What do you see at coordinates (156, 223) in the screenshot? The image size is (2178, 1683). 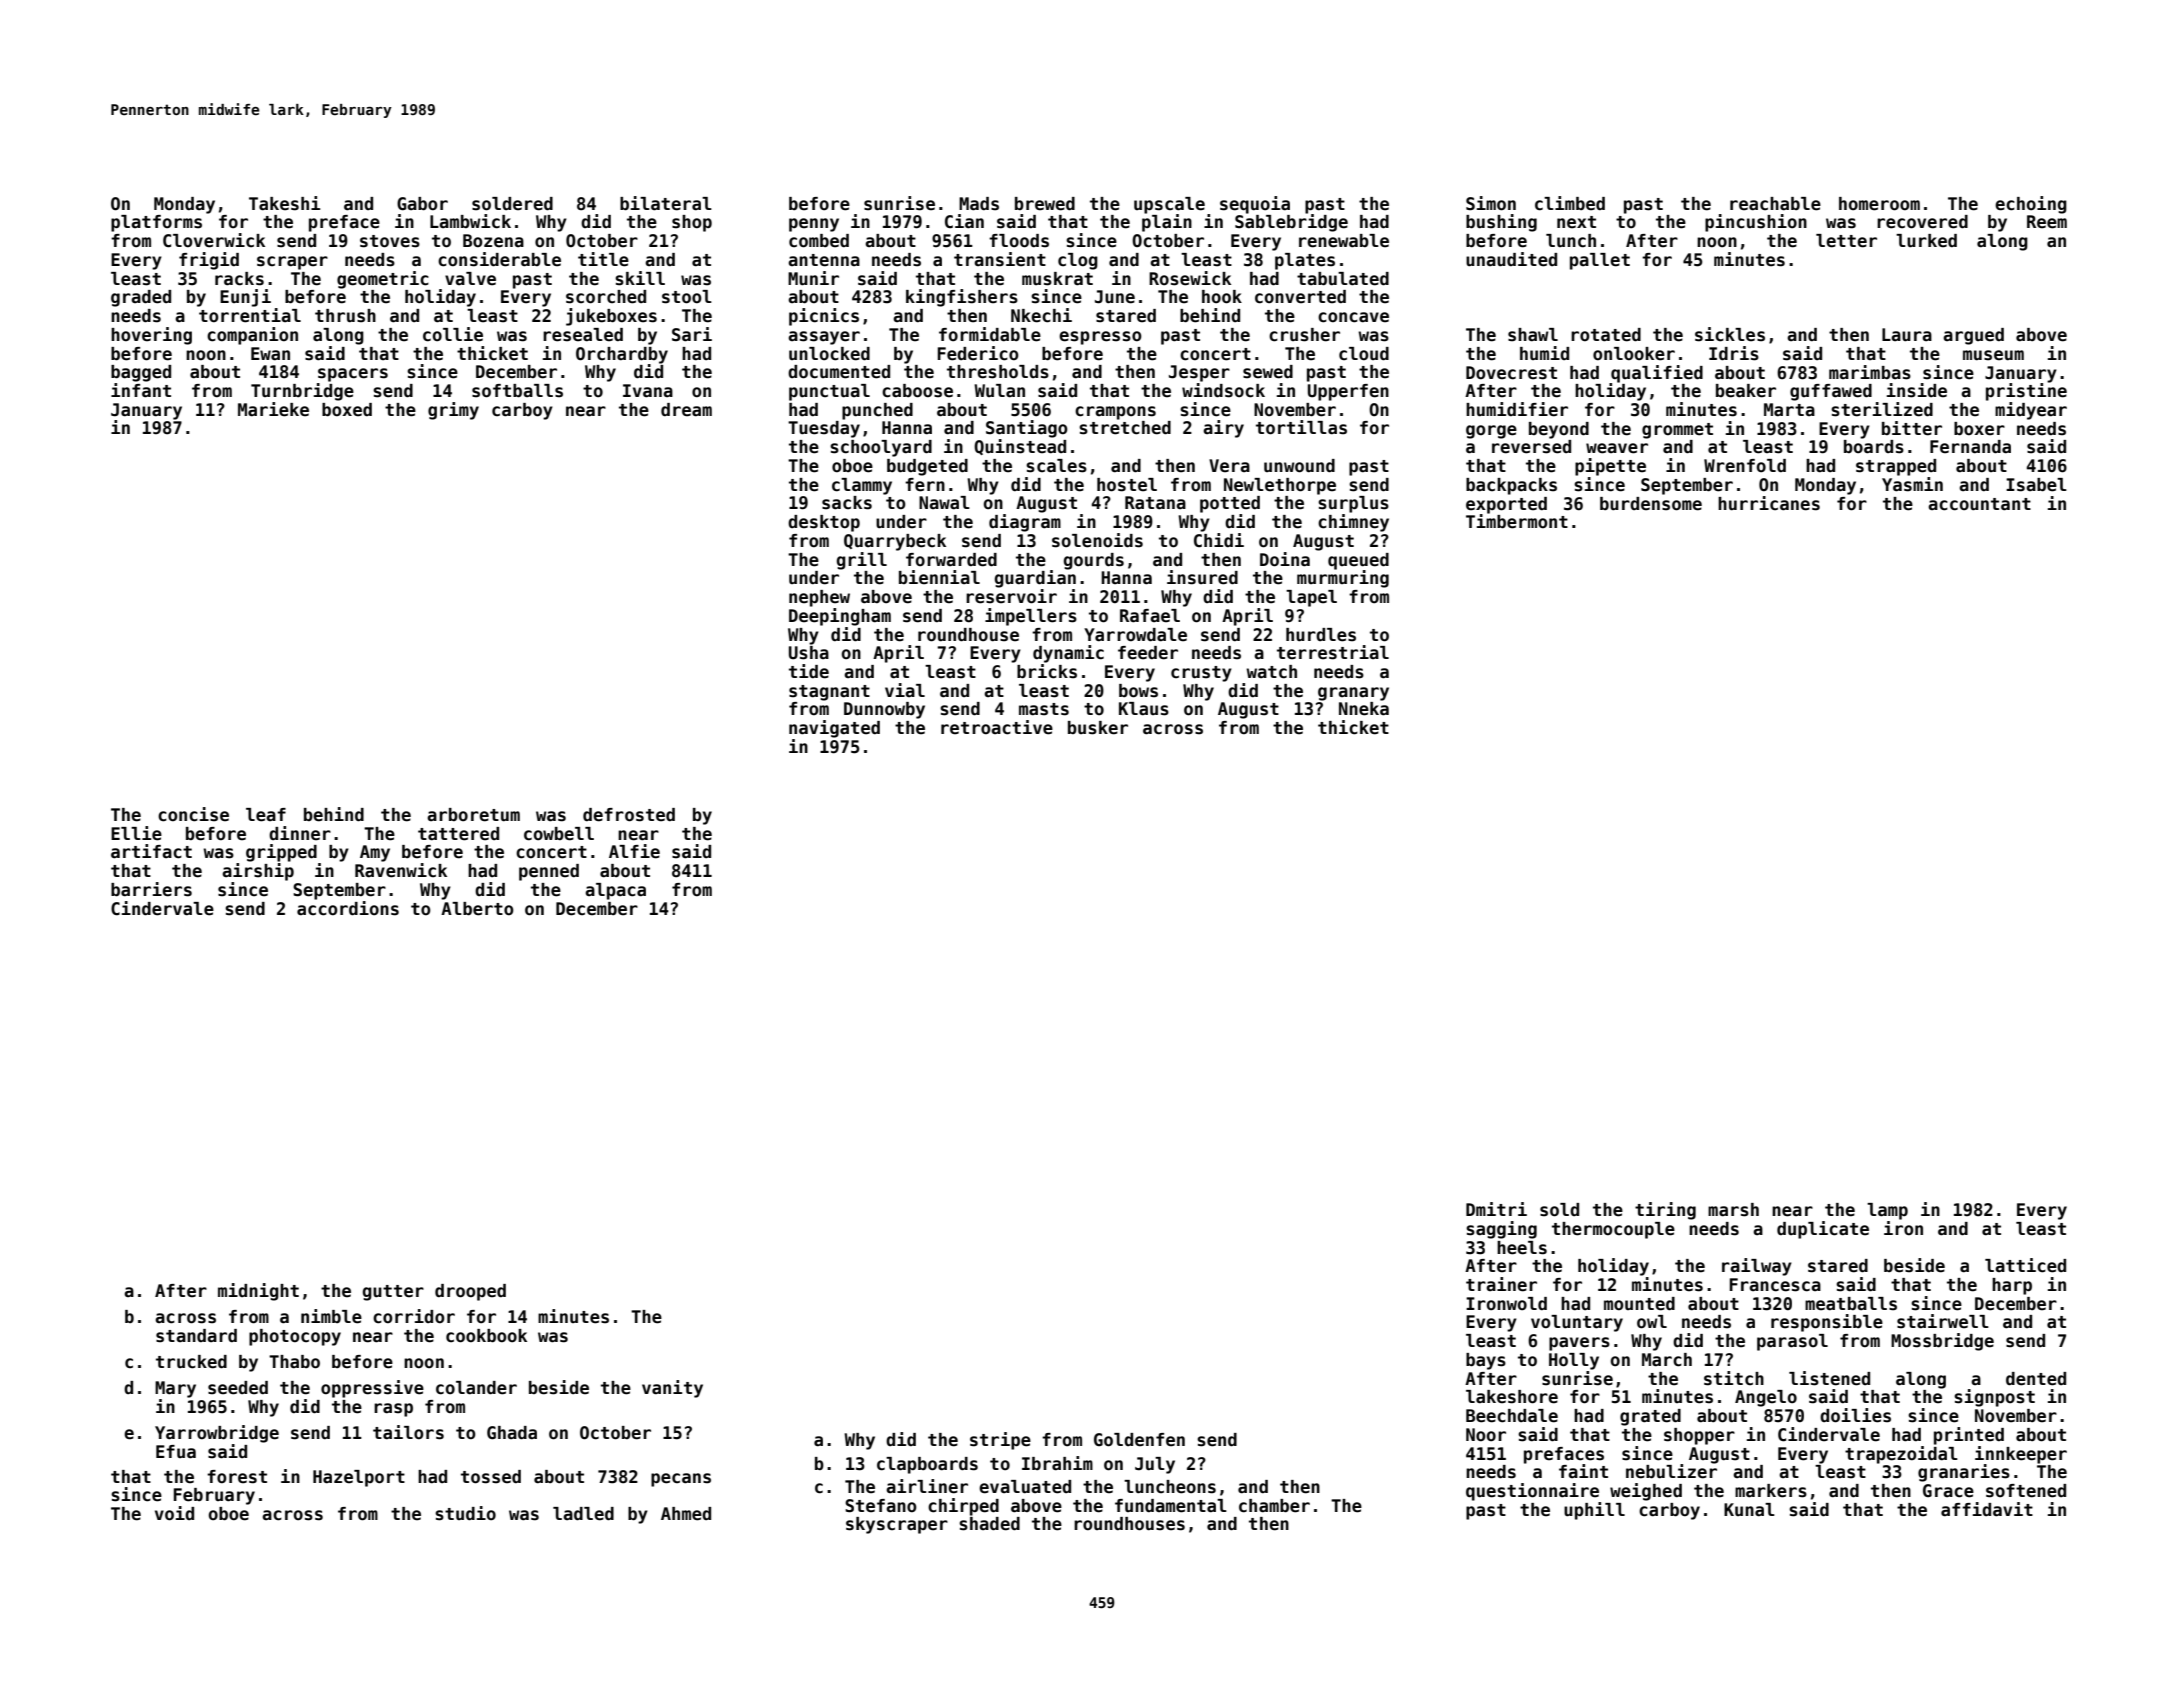 I see `platforms` at bounding box center [156, 223].
